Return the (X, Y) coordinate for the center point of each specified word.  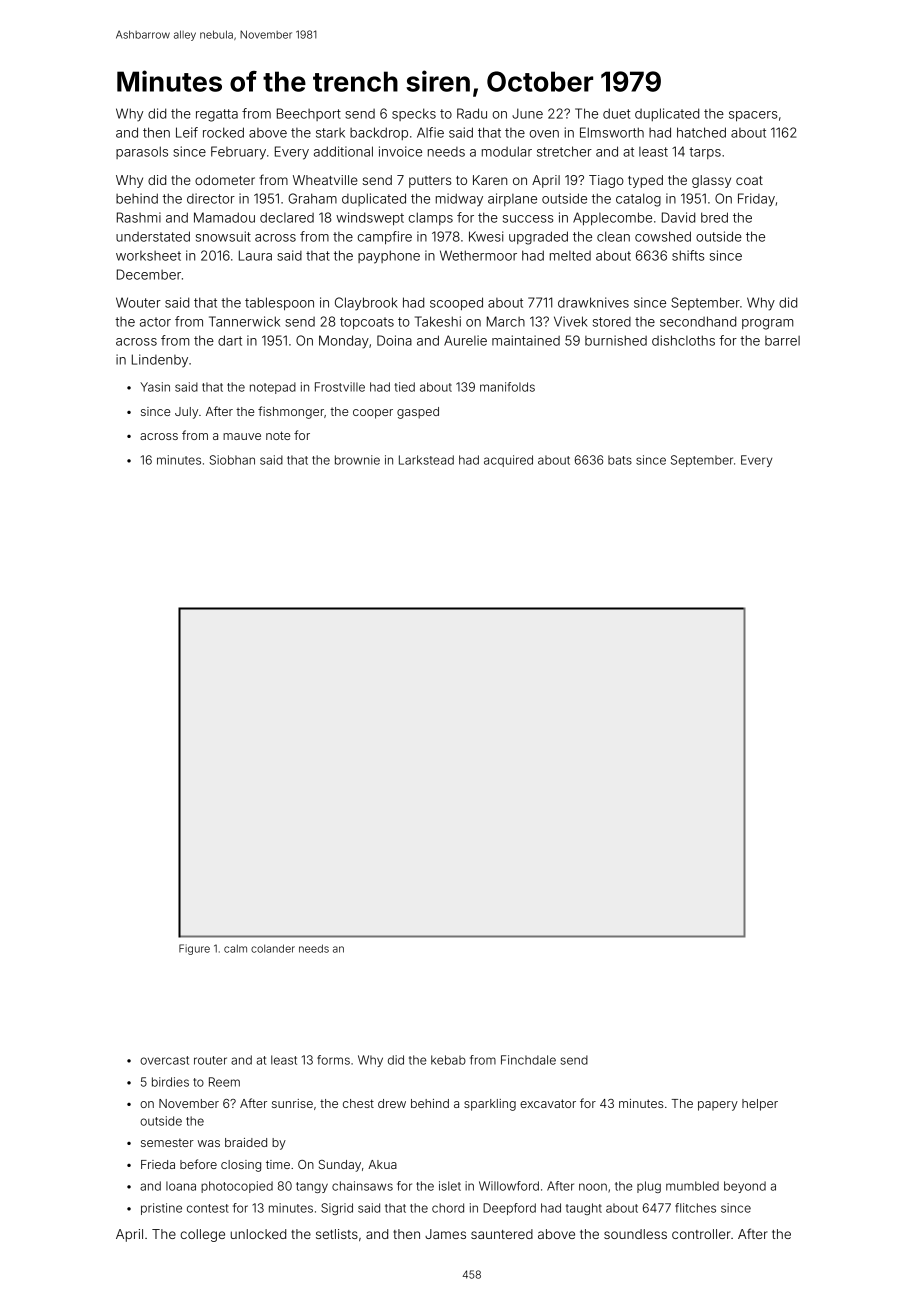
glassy (711, 181)
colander (273, 948)
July (186, 413)
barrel (782, 341)
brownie (357, 460)
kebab (448, 1060)
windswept (370, 218)
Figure (194, 949)
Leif (187, 132)
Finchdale (528, 1060)
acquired (508, 461)
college (202, 1235)
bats (620, 460)
